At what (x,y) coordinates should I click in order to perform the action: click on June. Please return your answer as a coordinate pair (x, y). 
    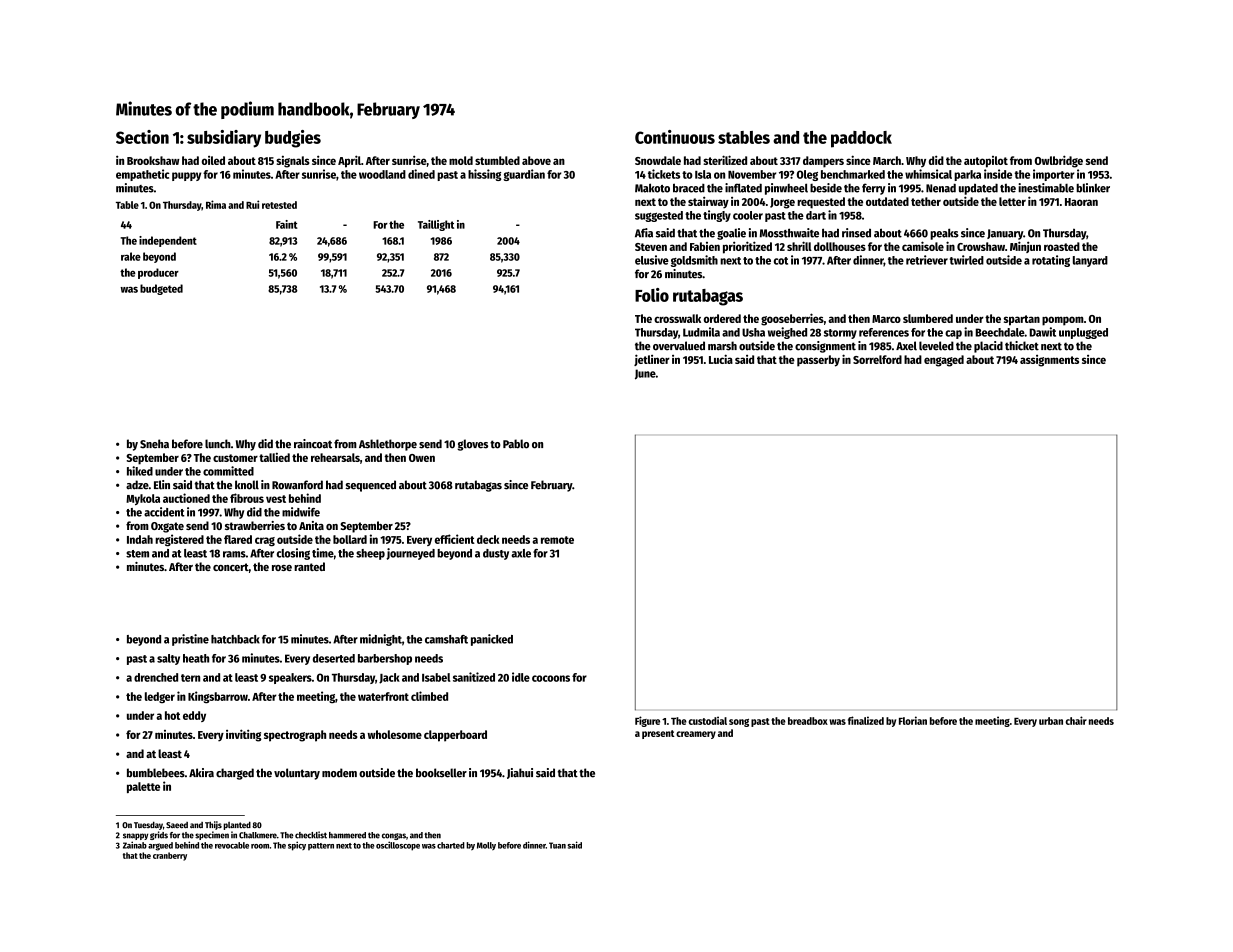
    Looking at the image, I should click on (645, 374).
